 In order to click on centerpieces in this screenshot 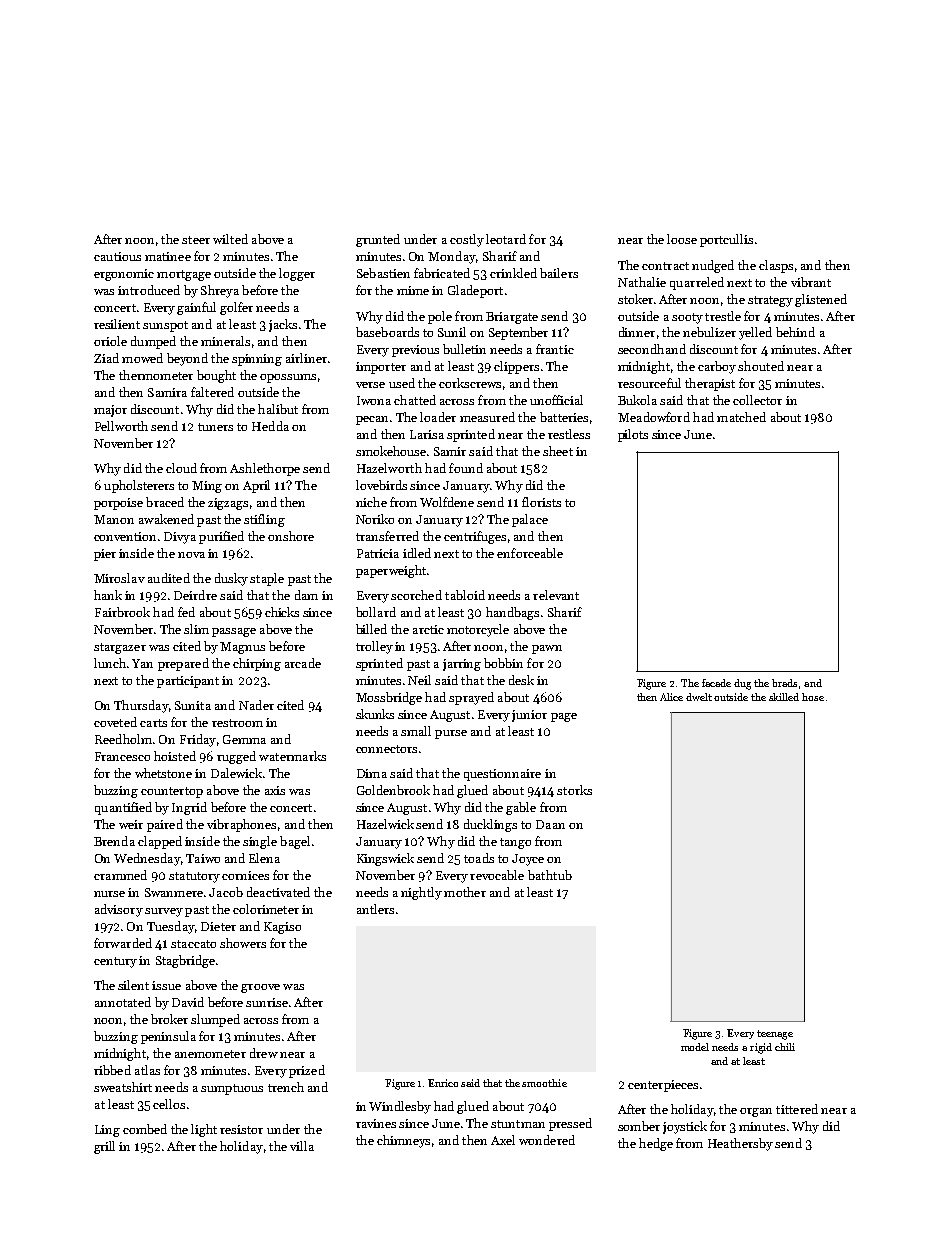, I will do `click(663, 1086)`.
